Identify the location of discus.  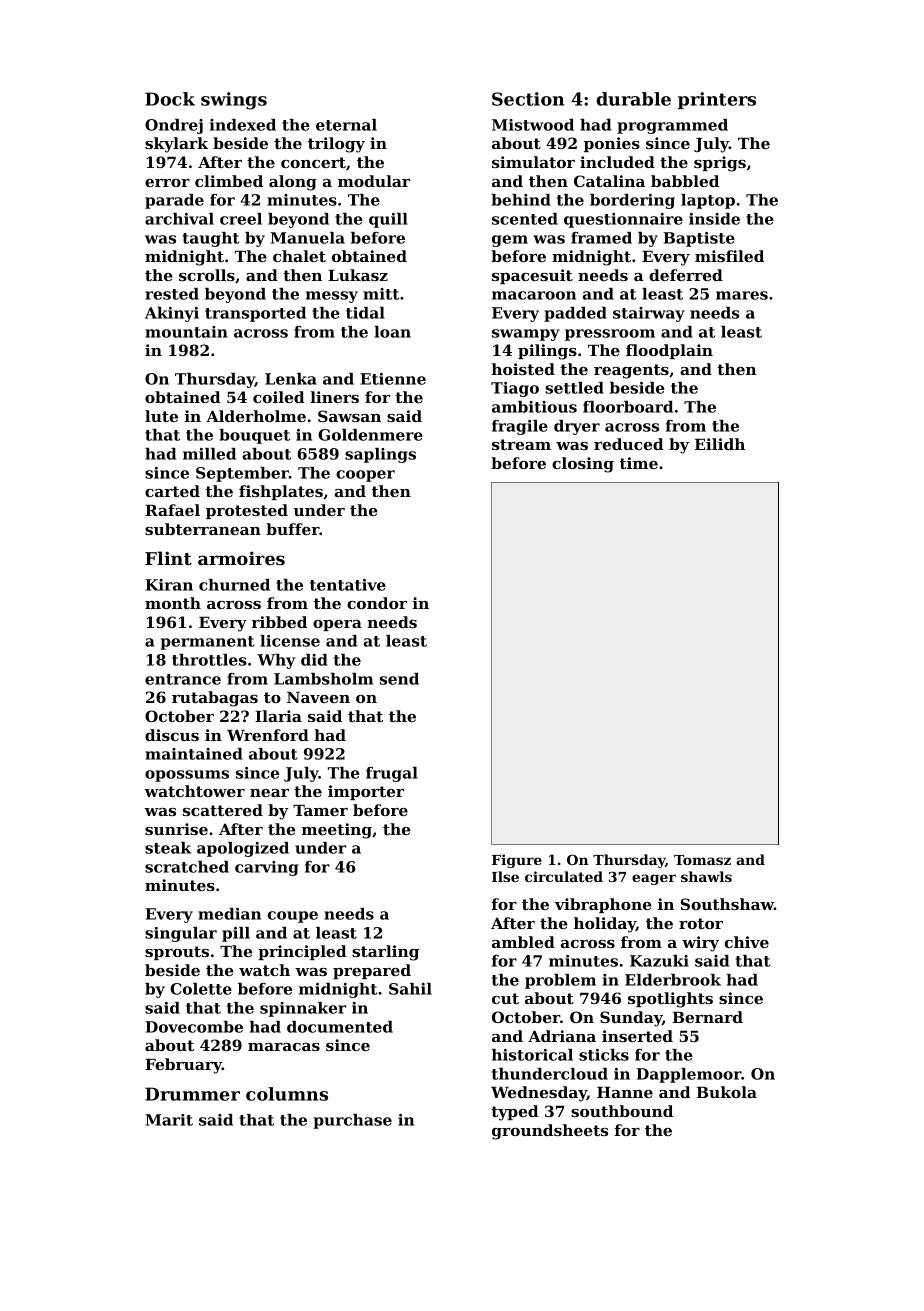
(172, 735).
